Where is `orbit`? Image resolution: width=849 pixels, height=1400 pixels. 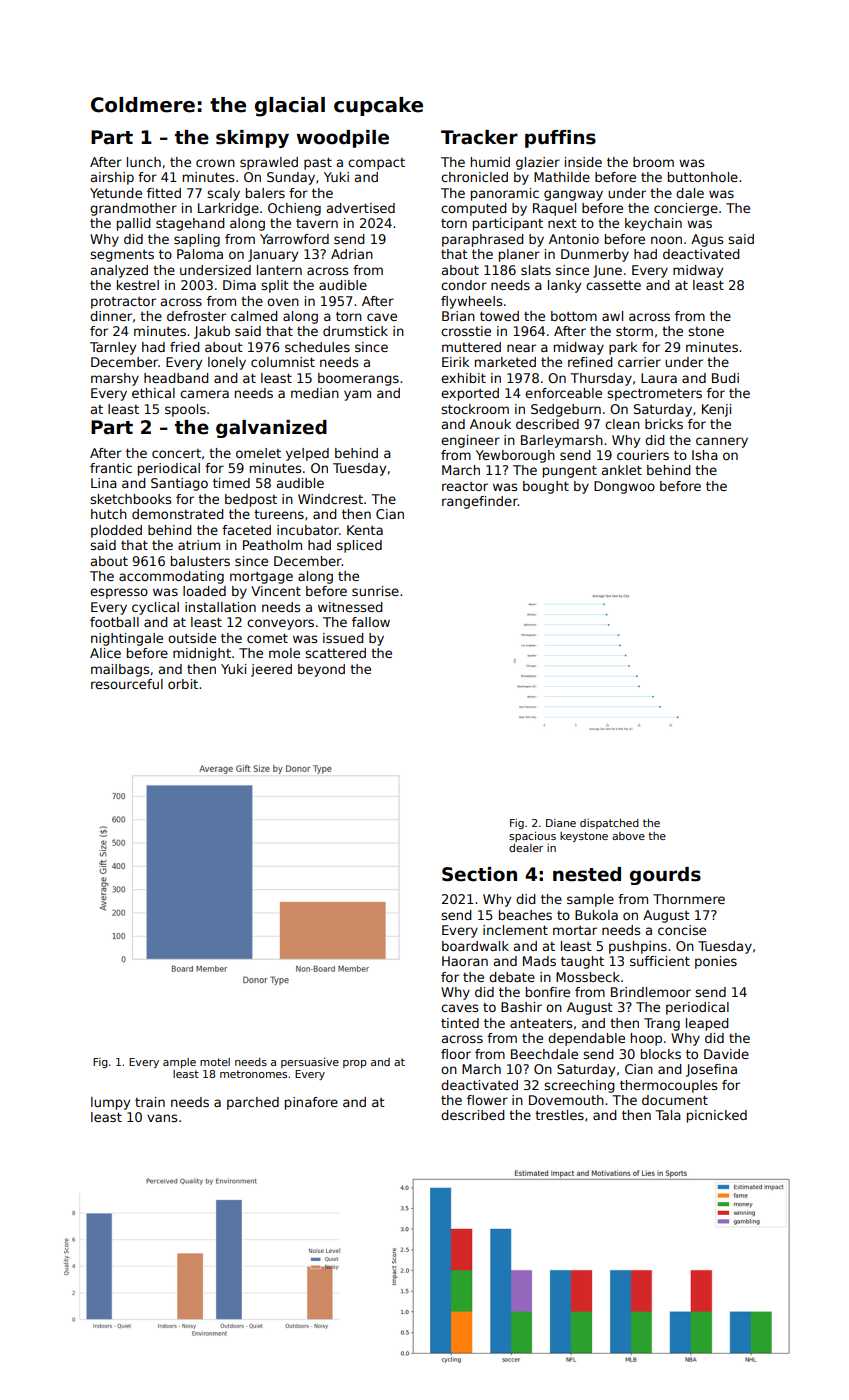
orbit is located at coordinates (183, 684).
